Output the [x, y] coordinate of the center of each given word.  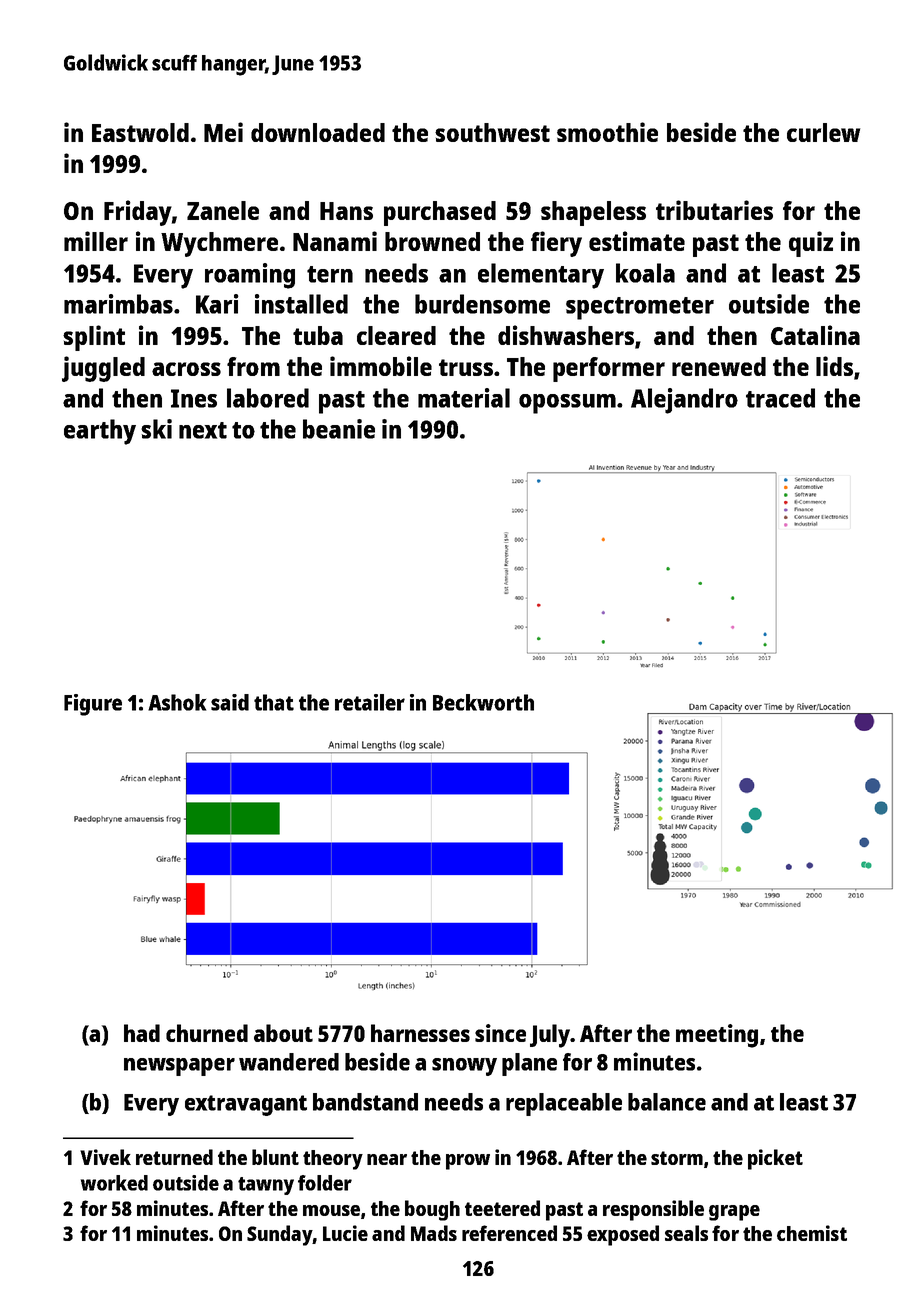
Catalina [815, 335]
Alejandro [684, 401]
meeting [717, 1036]
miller [96, 241]
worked [114, 1183]
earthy [100, 432]
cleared [396, 335]
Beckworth [483, 702]
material [464, 398]
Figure [93, 705]
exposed [623, 1235]
